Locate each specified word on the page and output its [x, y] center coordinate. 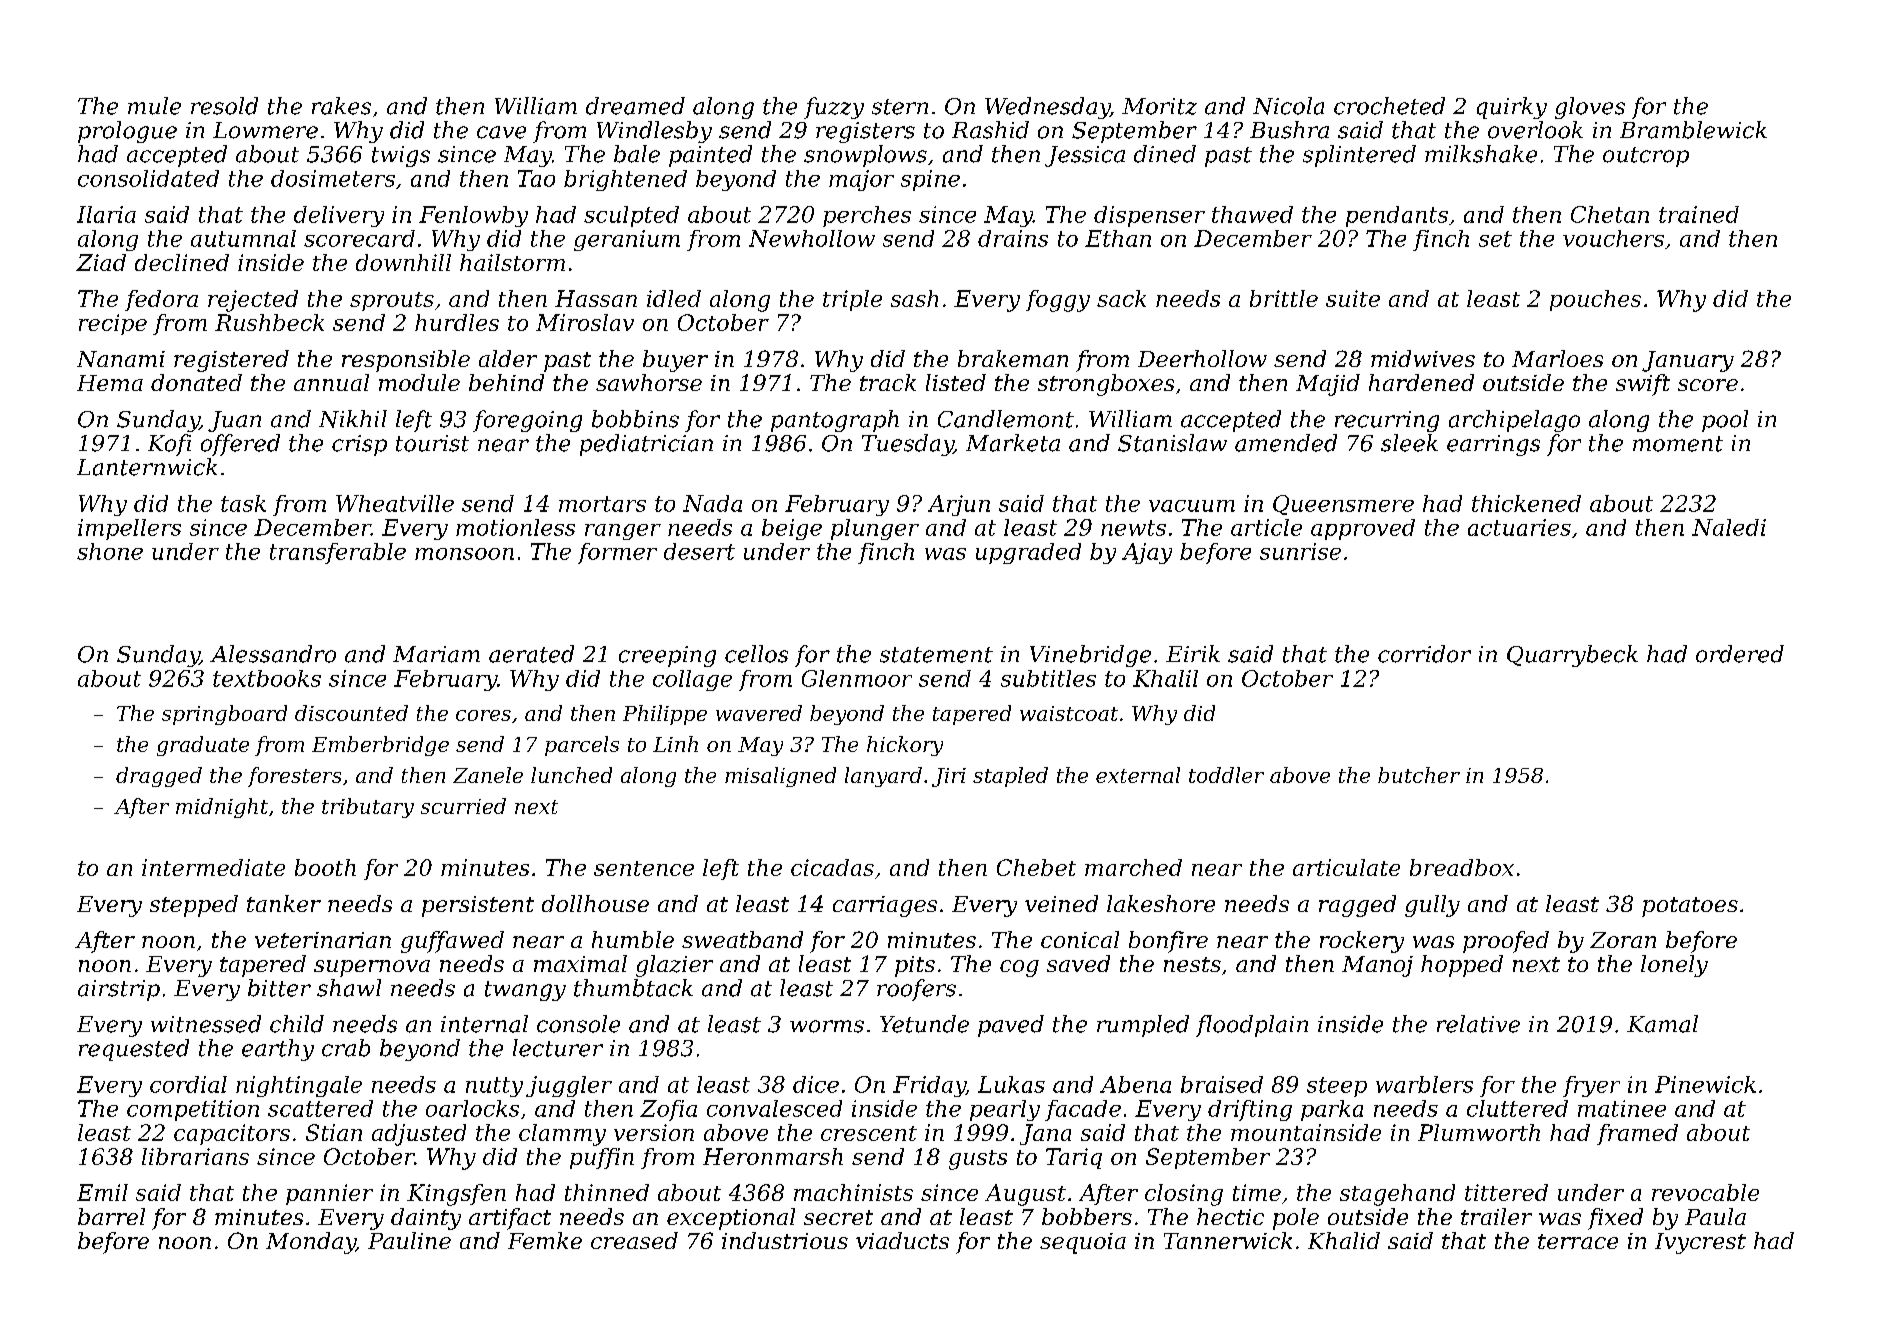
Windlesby [654, 132]
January [1688, 361]
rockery [1362, 942]
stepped [194, 906]
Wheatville [395, 503]
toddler [1226, 775]
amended [1286, 443]
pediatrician [646, 445]
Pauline [409, 1240]
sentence [644, 868]
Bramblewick [1693, 130]
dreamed [635, 106]
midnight [222, 808]
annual [331, 382]
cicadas [832, 867]
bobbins [635, 419]
